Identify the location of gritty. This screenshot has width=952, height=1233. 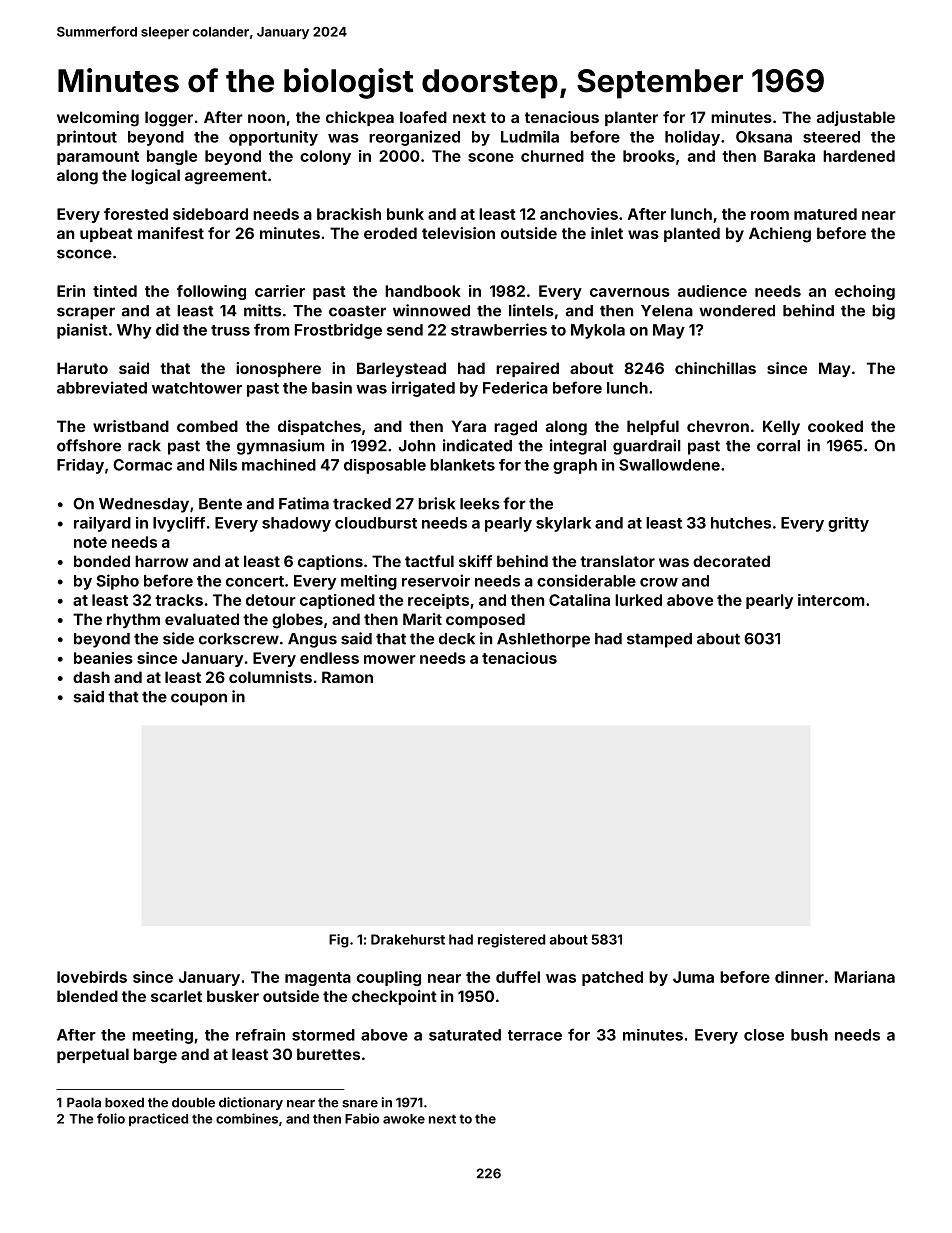
(848, 524).
